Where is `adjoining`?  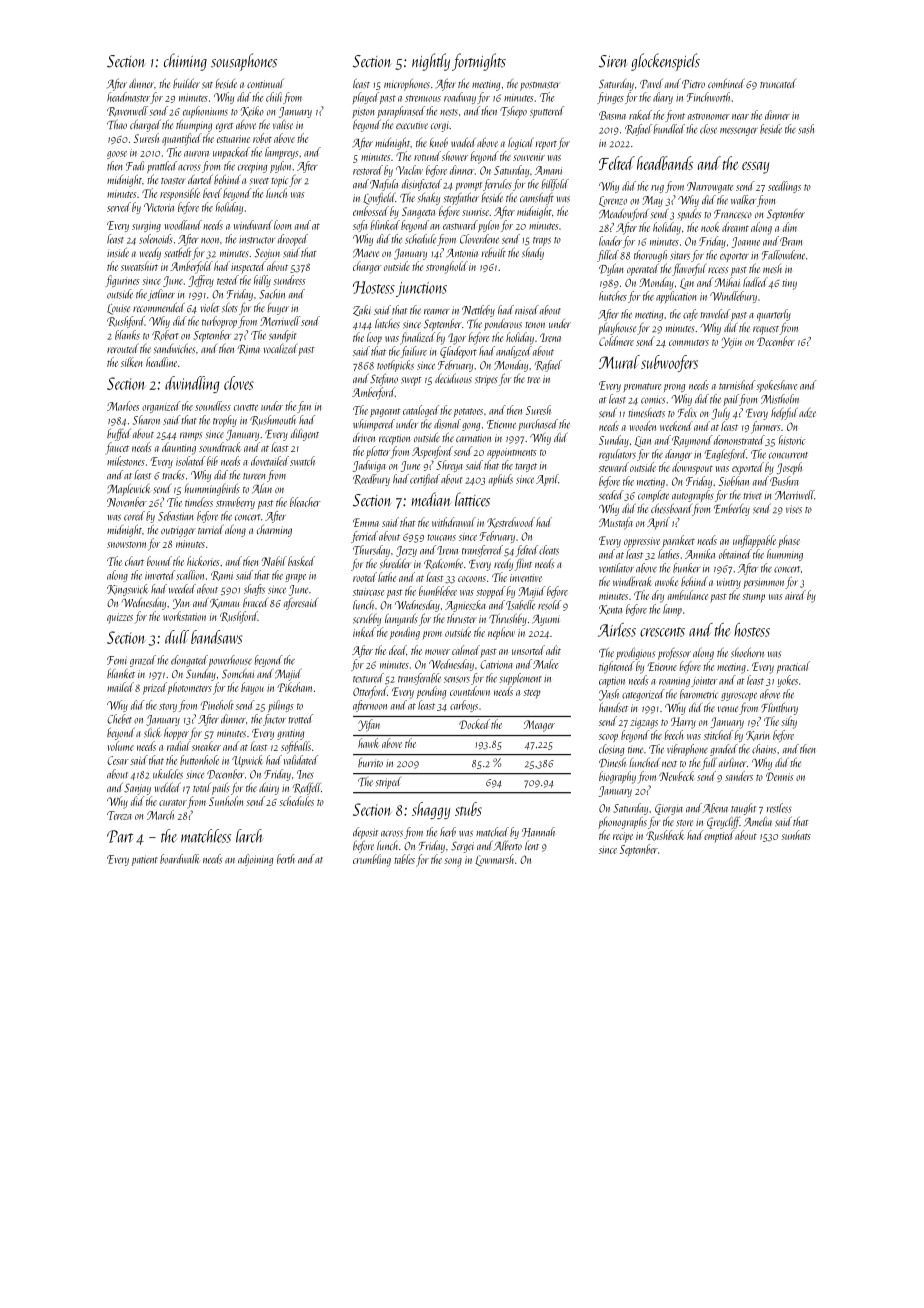
adjoining is located at coordinates (255, 860).
